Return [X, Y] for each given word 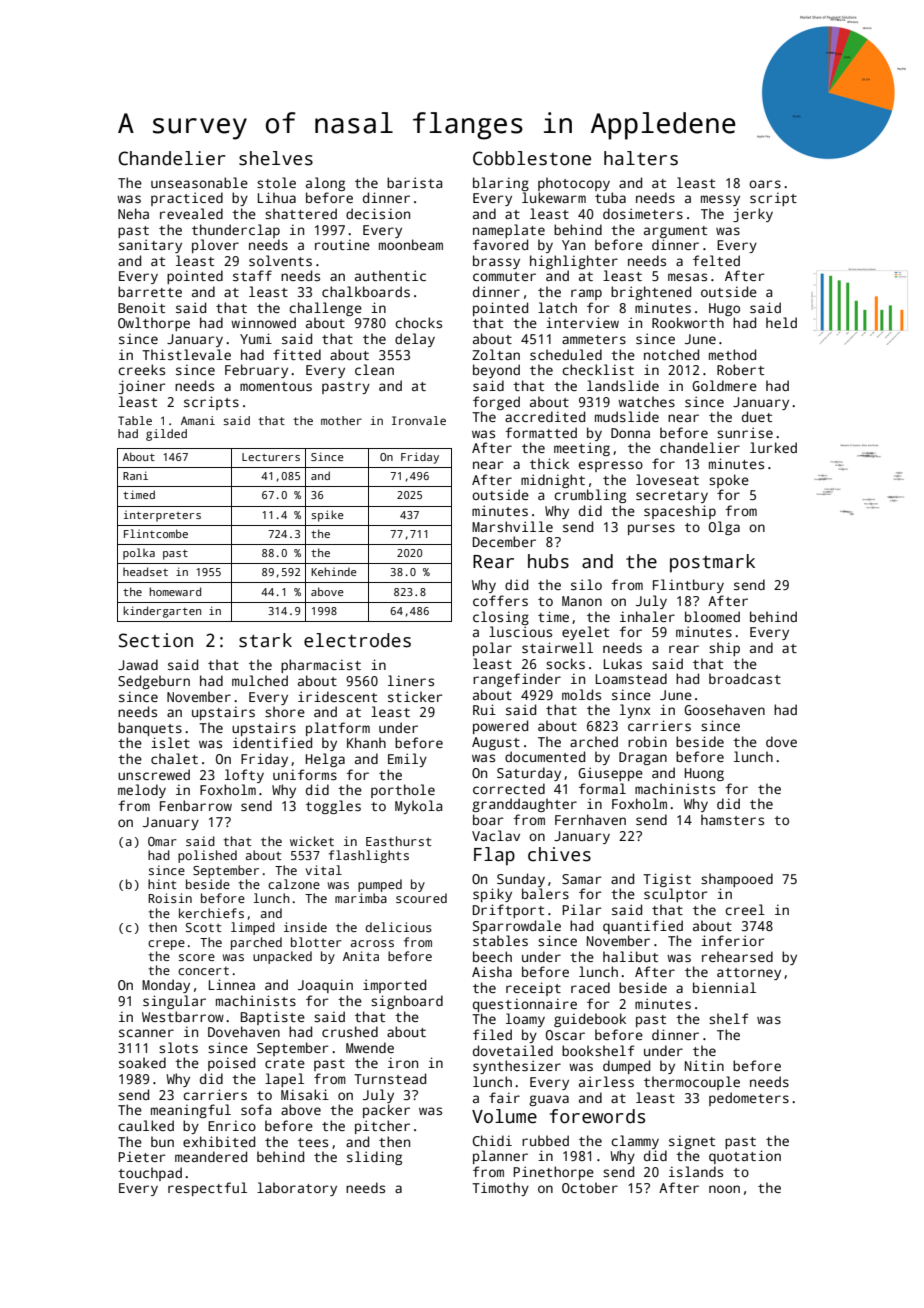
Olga [724, 528]
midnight [553, 481]
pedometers [749, 1099]
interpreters [162, 516]
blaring [501, 184]
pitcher [382, 1127]
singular [174, 1002]
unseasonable [199, 182]
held [781, 322]
